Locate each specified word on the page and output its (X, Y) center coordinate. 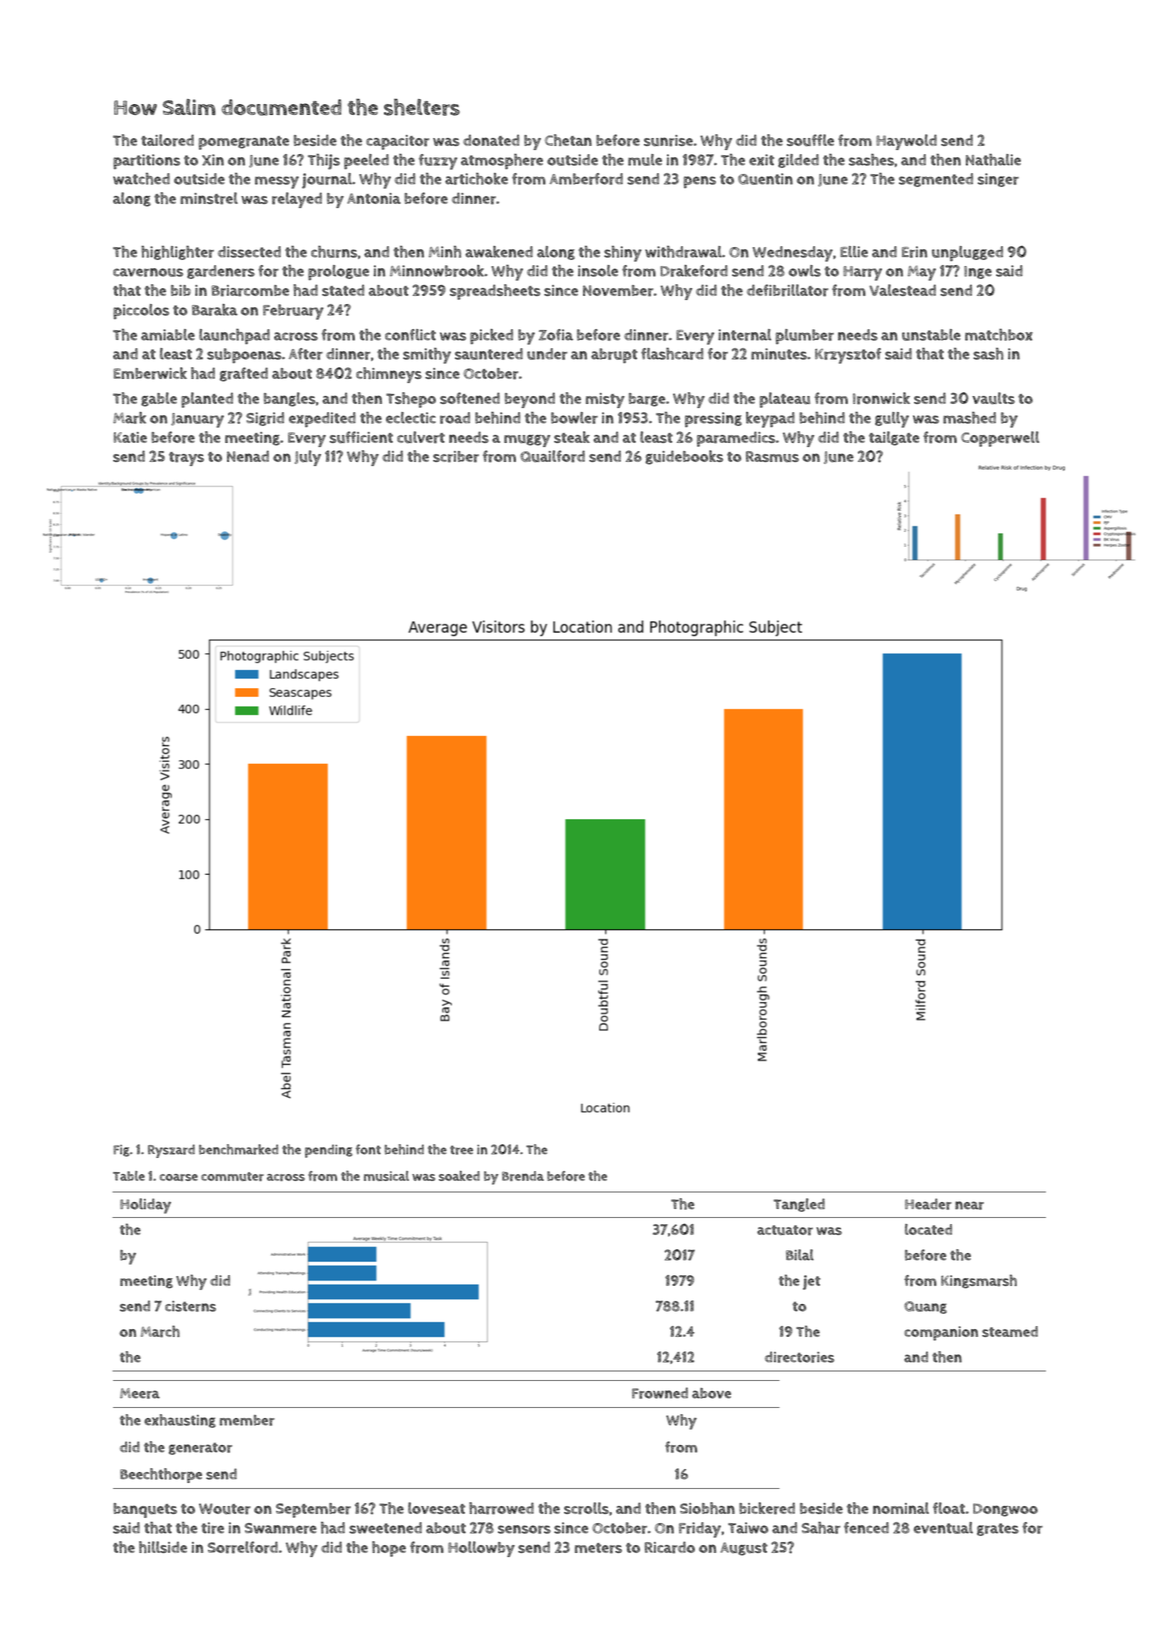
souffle (810, 140)
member (247, 1420)
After (306, 354)
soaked (459, 1176)
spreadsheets (495, 292)
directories (799, 1357)
